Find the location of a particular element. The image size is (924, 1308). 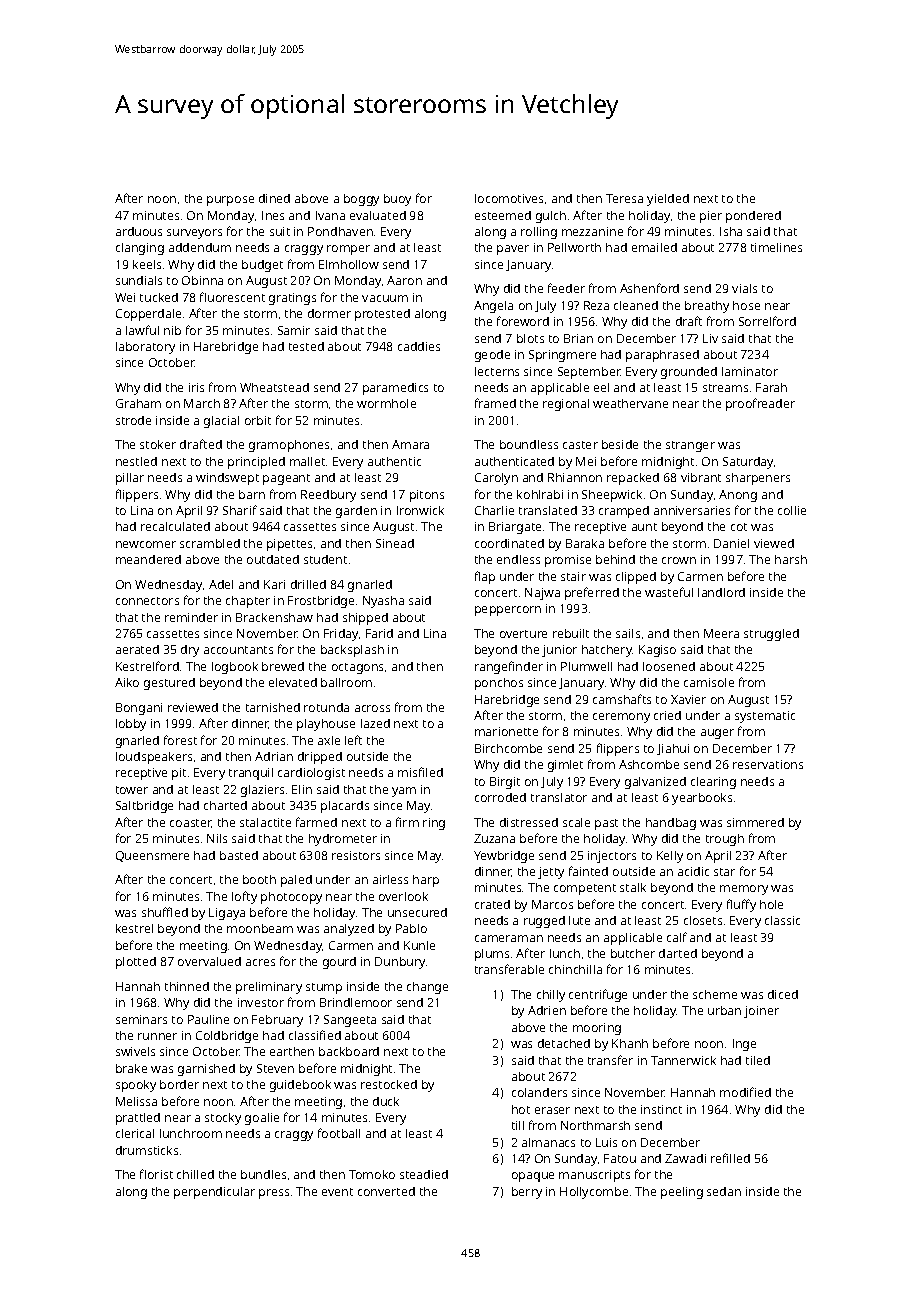

butcher is located at coordinates (633, 953).
